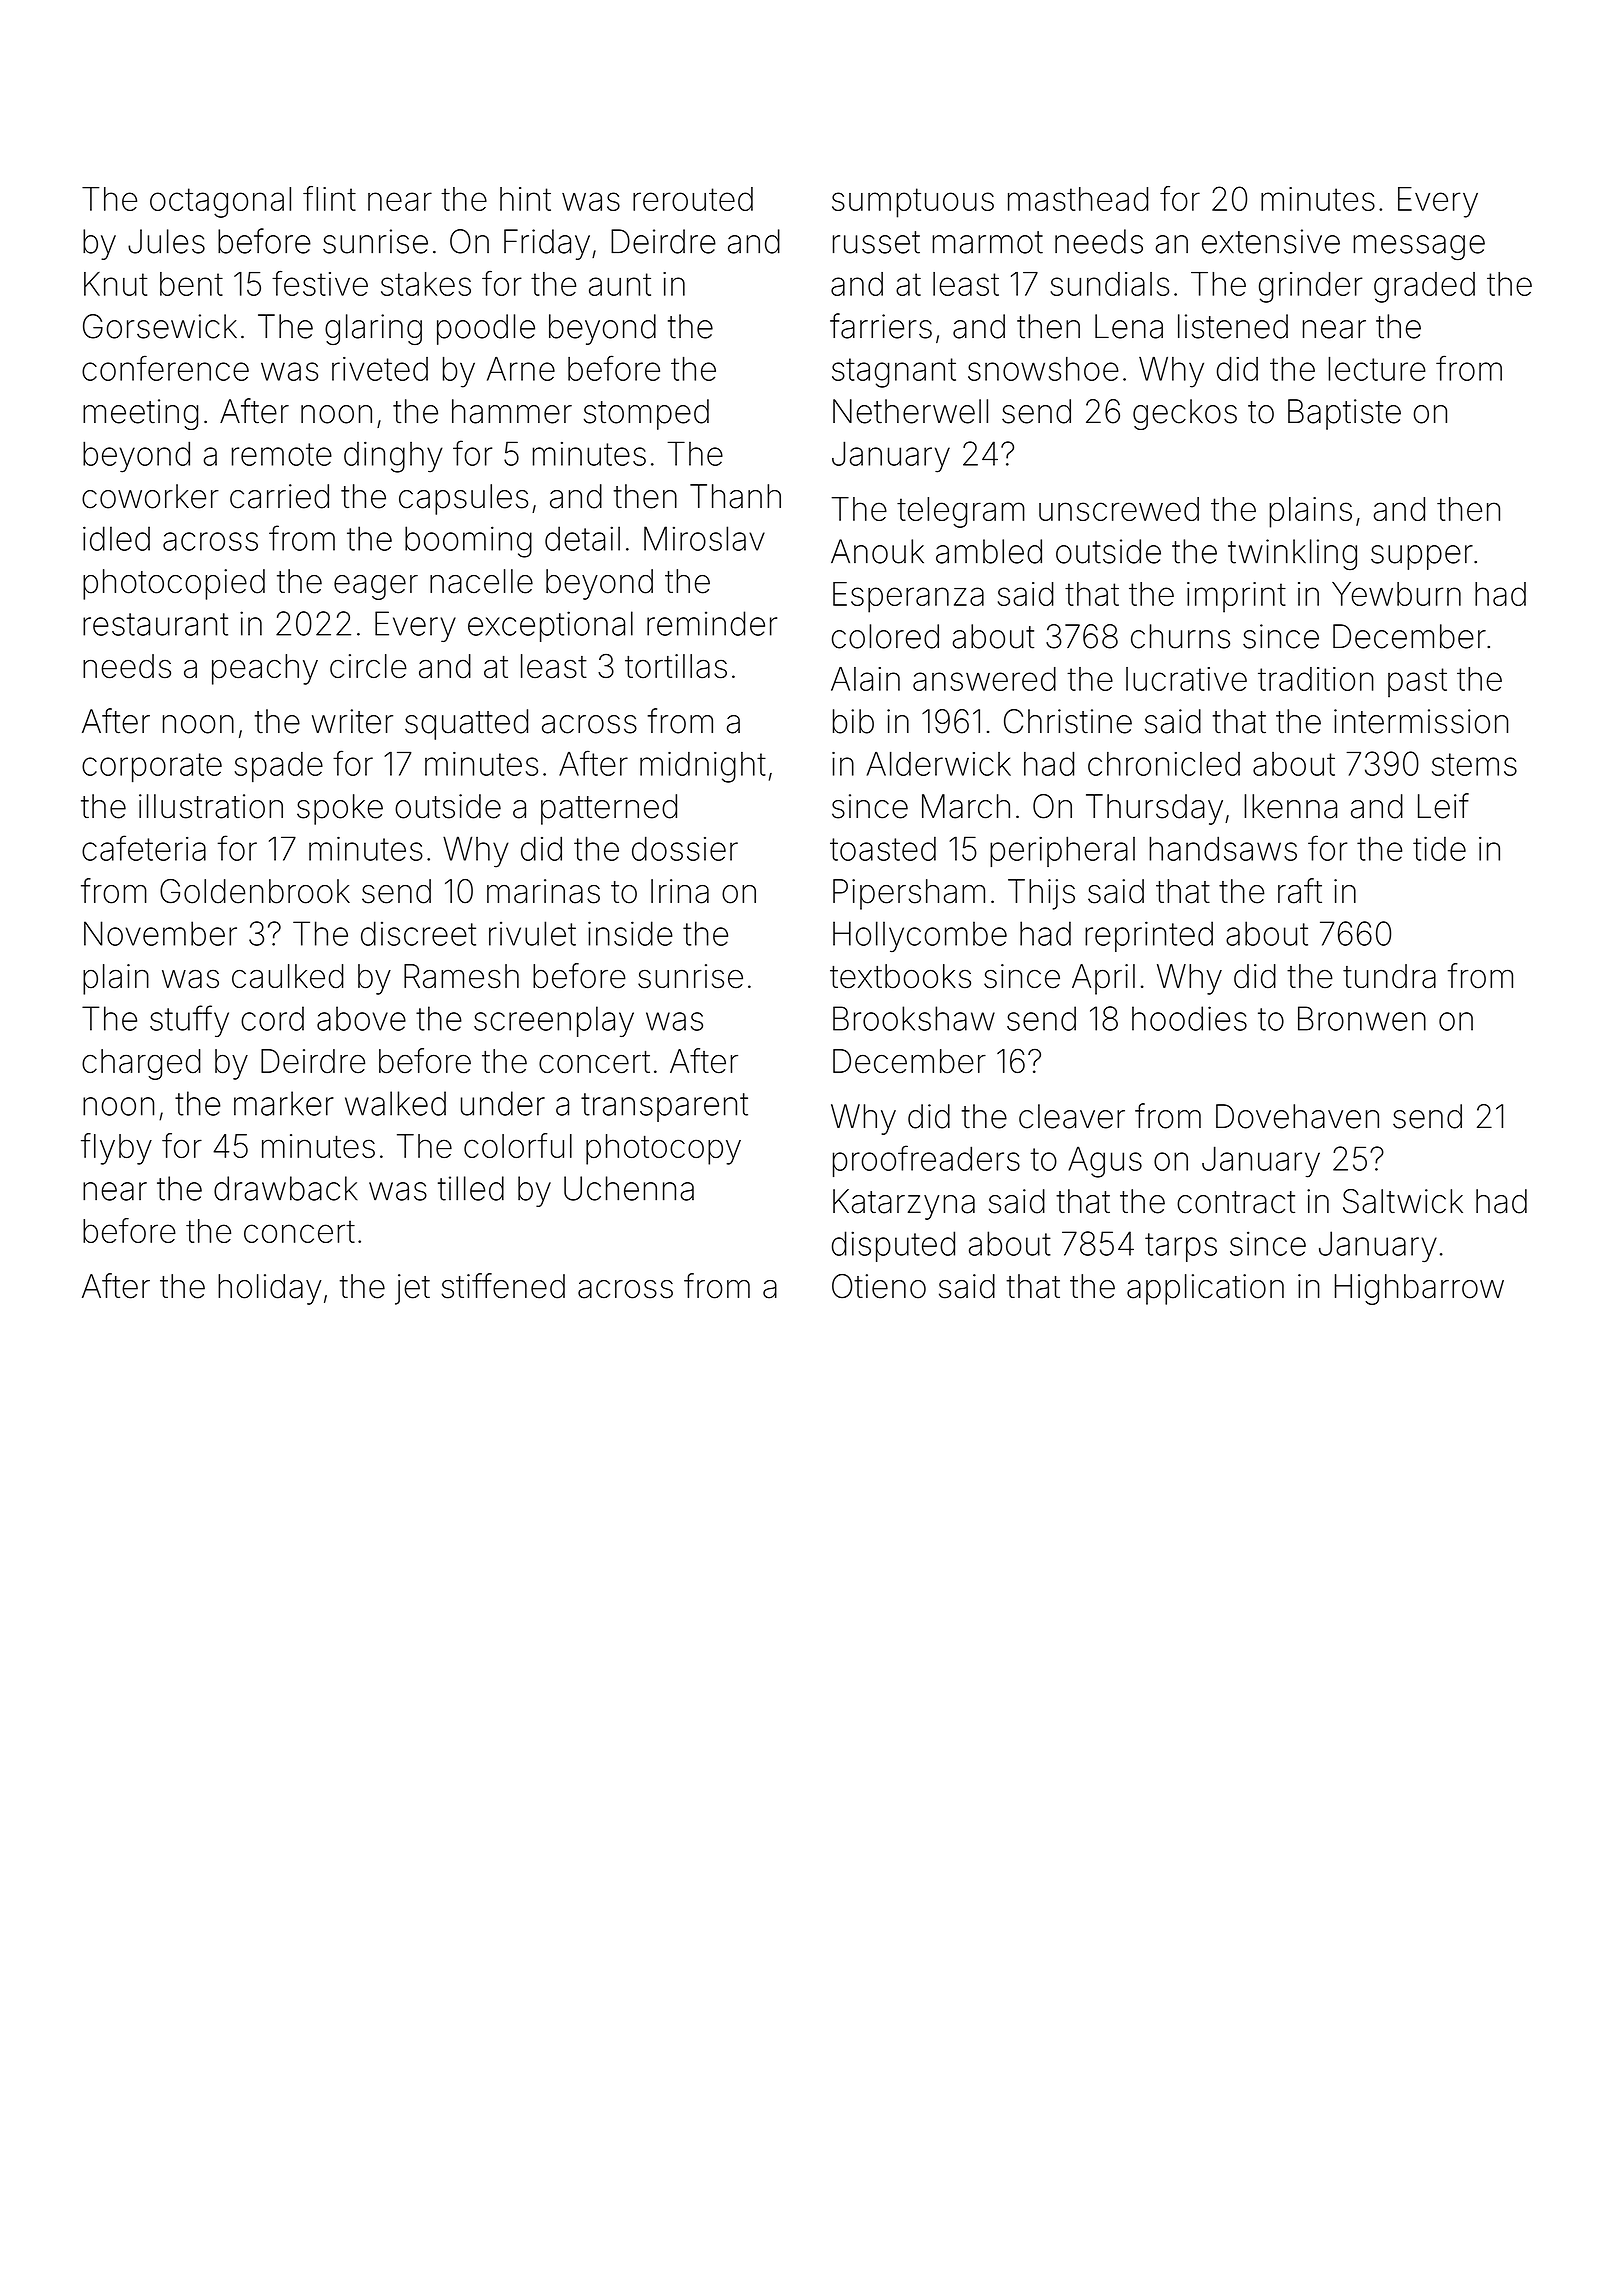  What do you see at coordinates (1362, 1018) in the screenshot?
I see `Bronwen` at bounding box center [1362, 1018].
